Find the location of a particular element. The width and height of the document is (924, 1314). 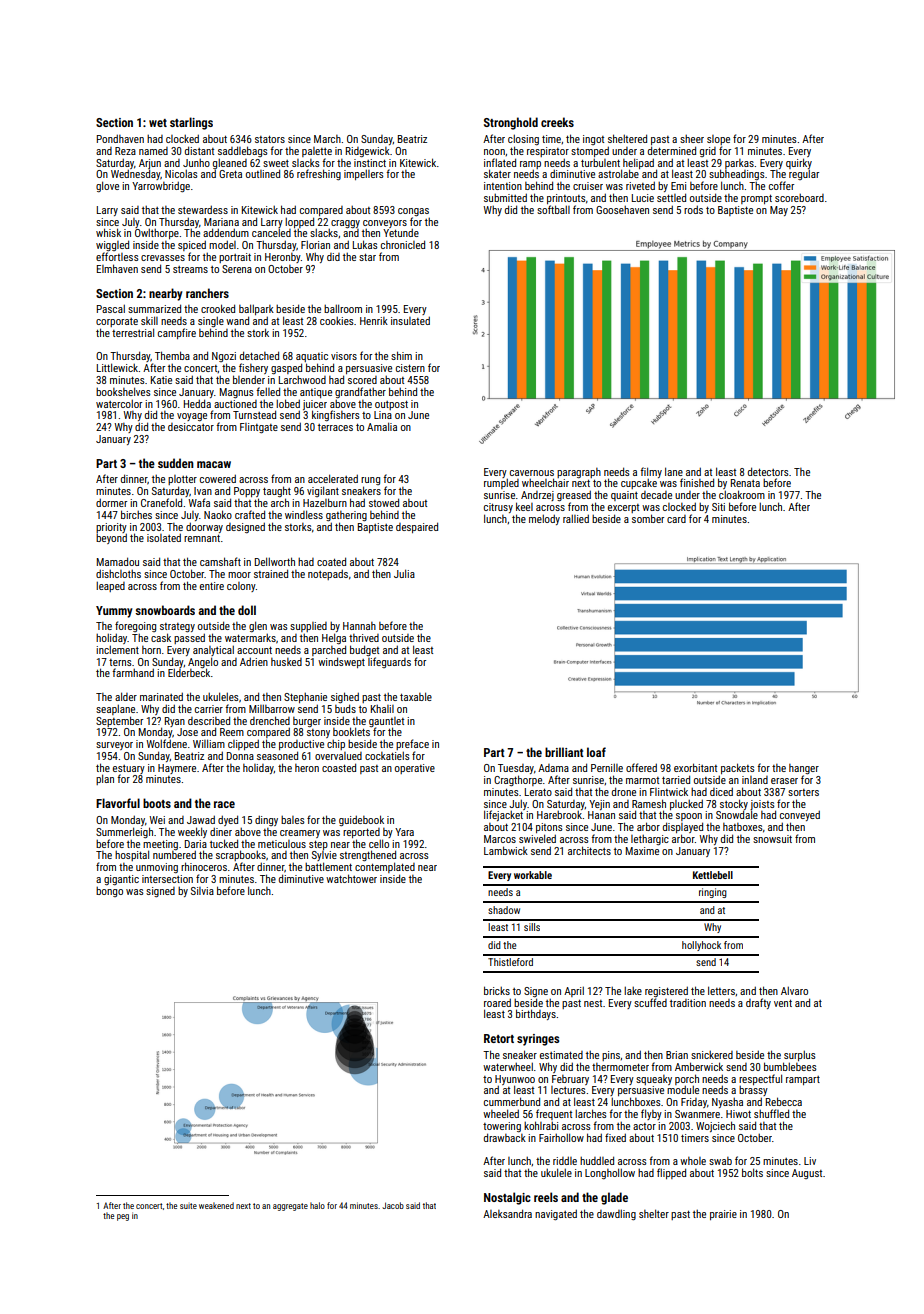

weakened is located at coordinates (216, 1205).
